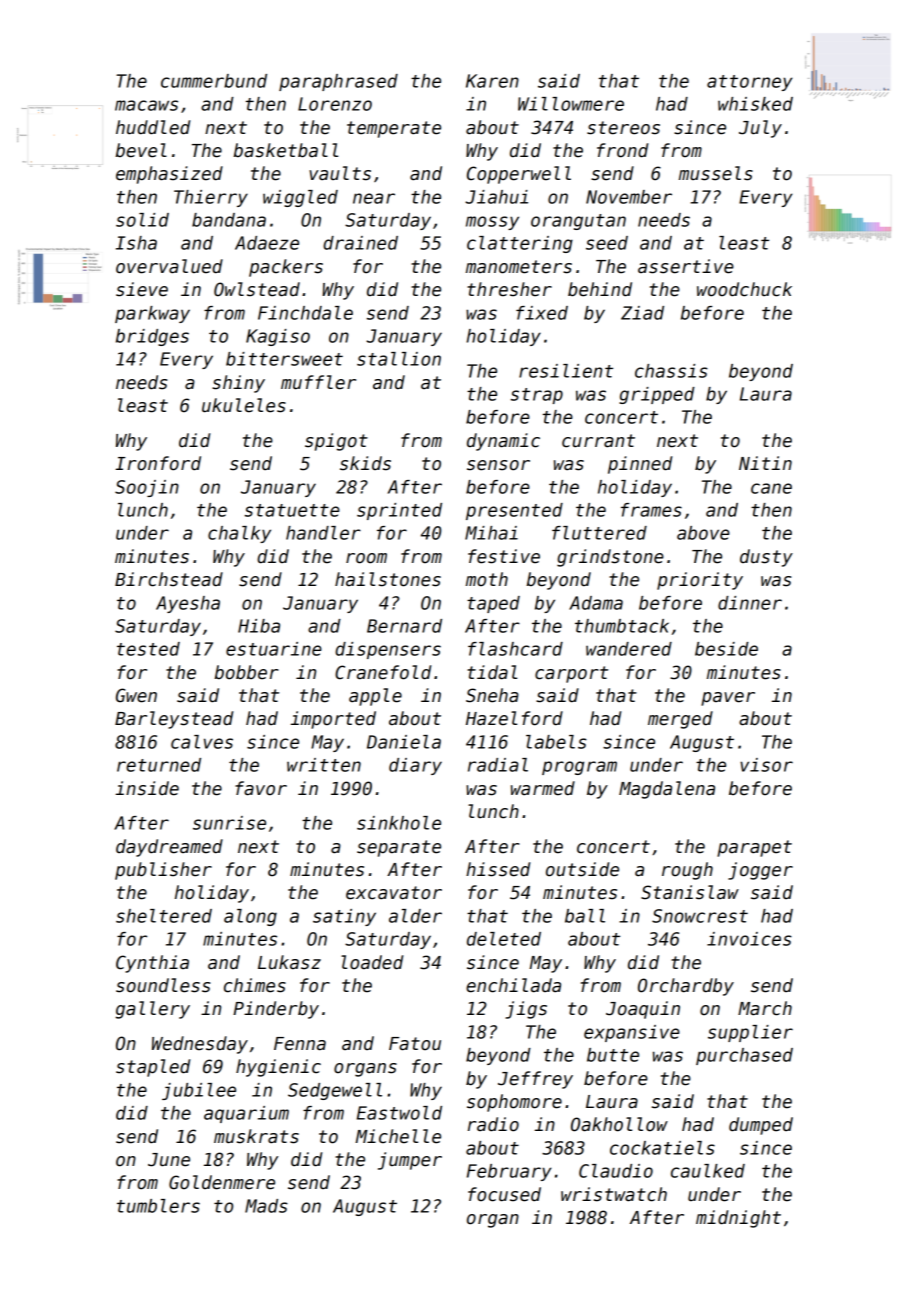 Image resolution: width=908 pixels, height=1316 pixels. Describe the element at coordinates (766, 765) in the screenshot. I see `visor` at that location.
